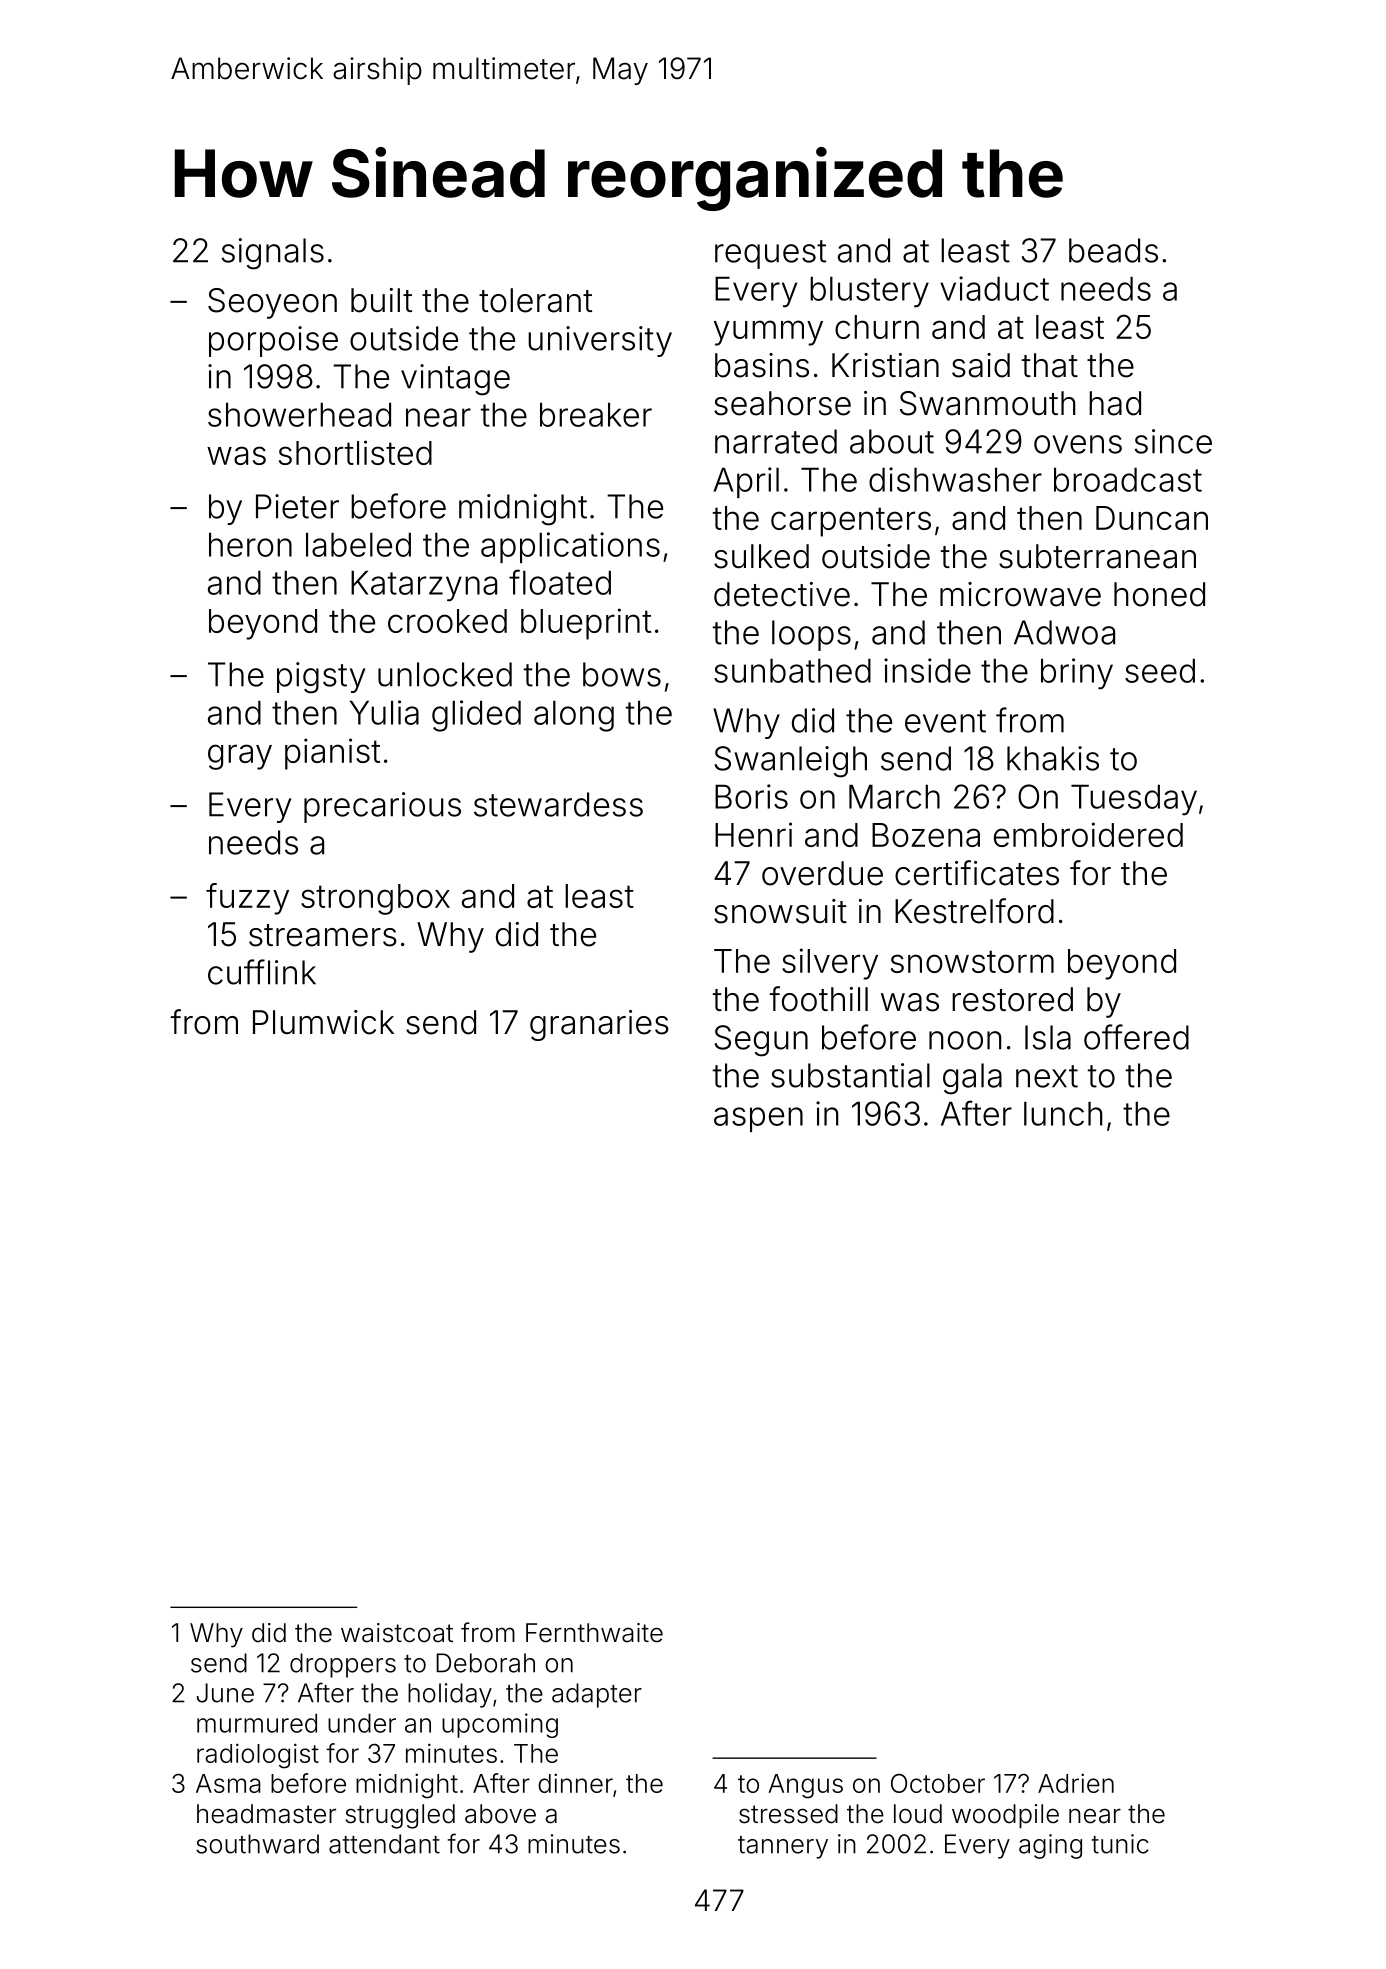  What do you see at coordinates (599, 1025) in the document?
I see `granaries` at bounding box center [599, 1025].
